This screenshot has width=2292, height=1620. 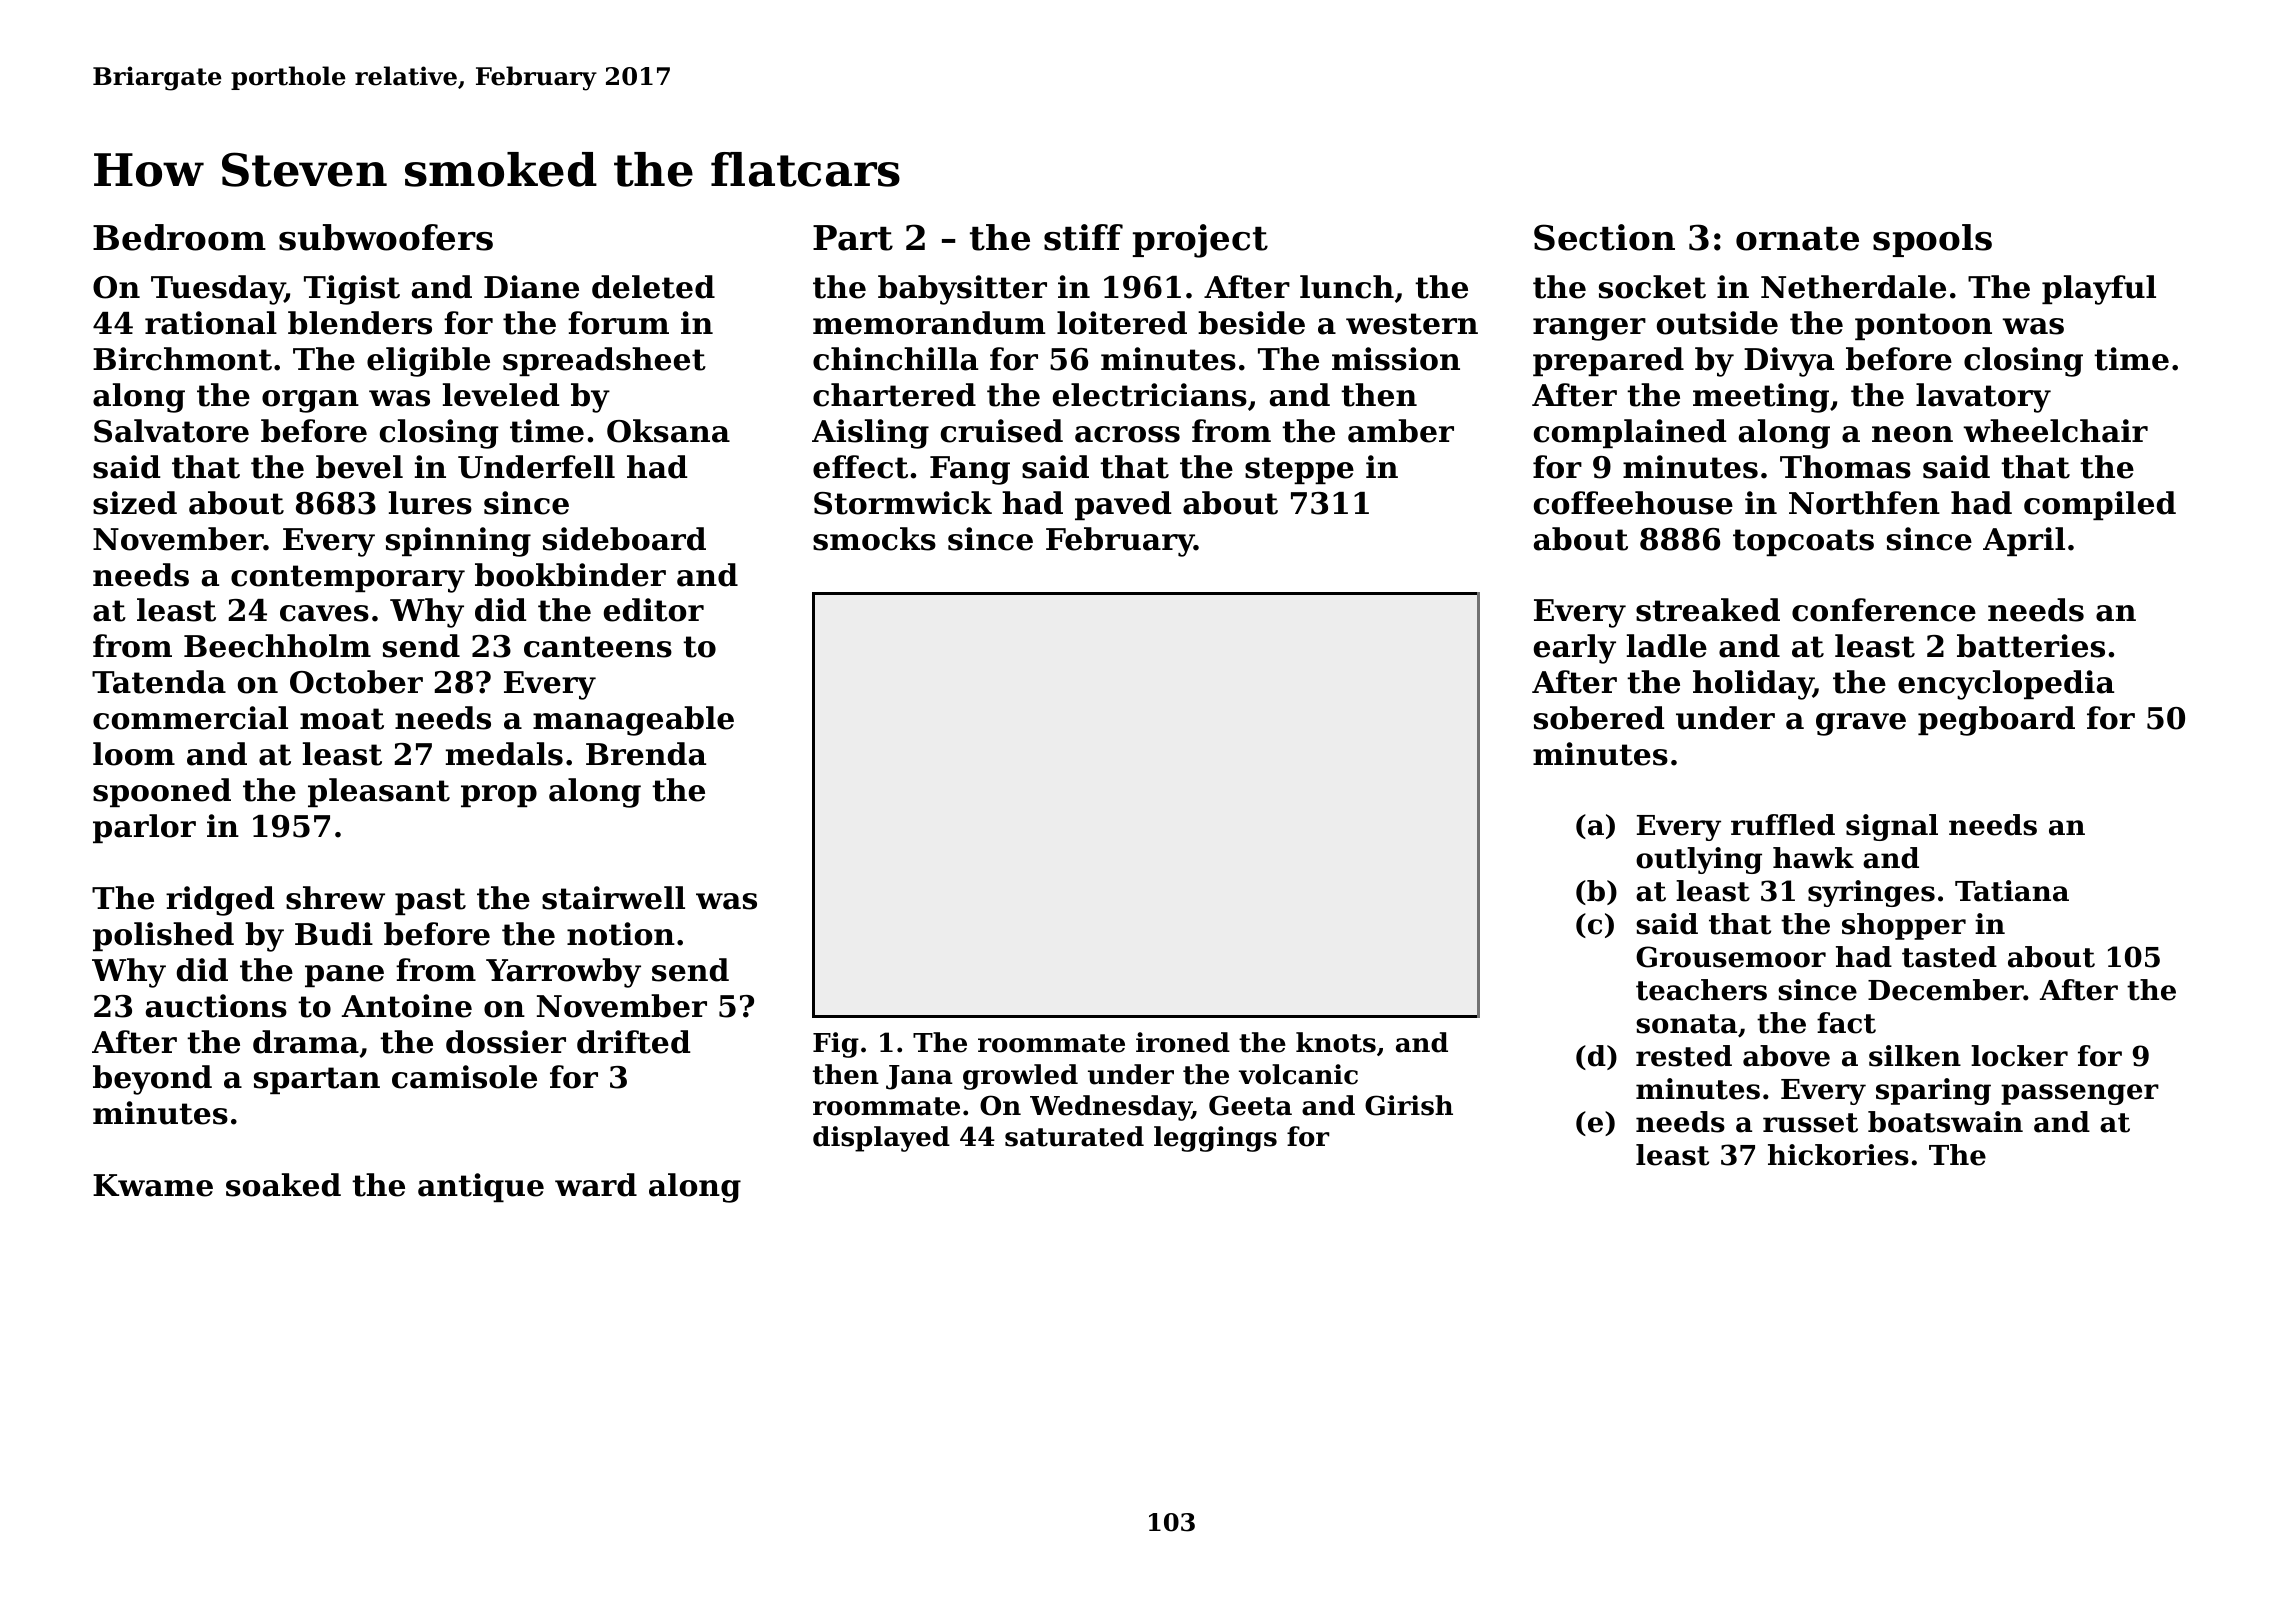 What do you see at coordinates (1932, 240) in the screenshot?
I see `spools` at bounding box center [1932, 240].
